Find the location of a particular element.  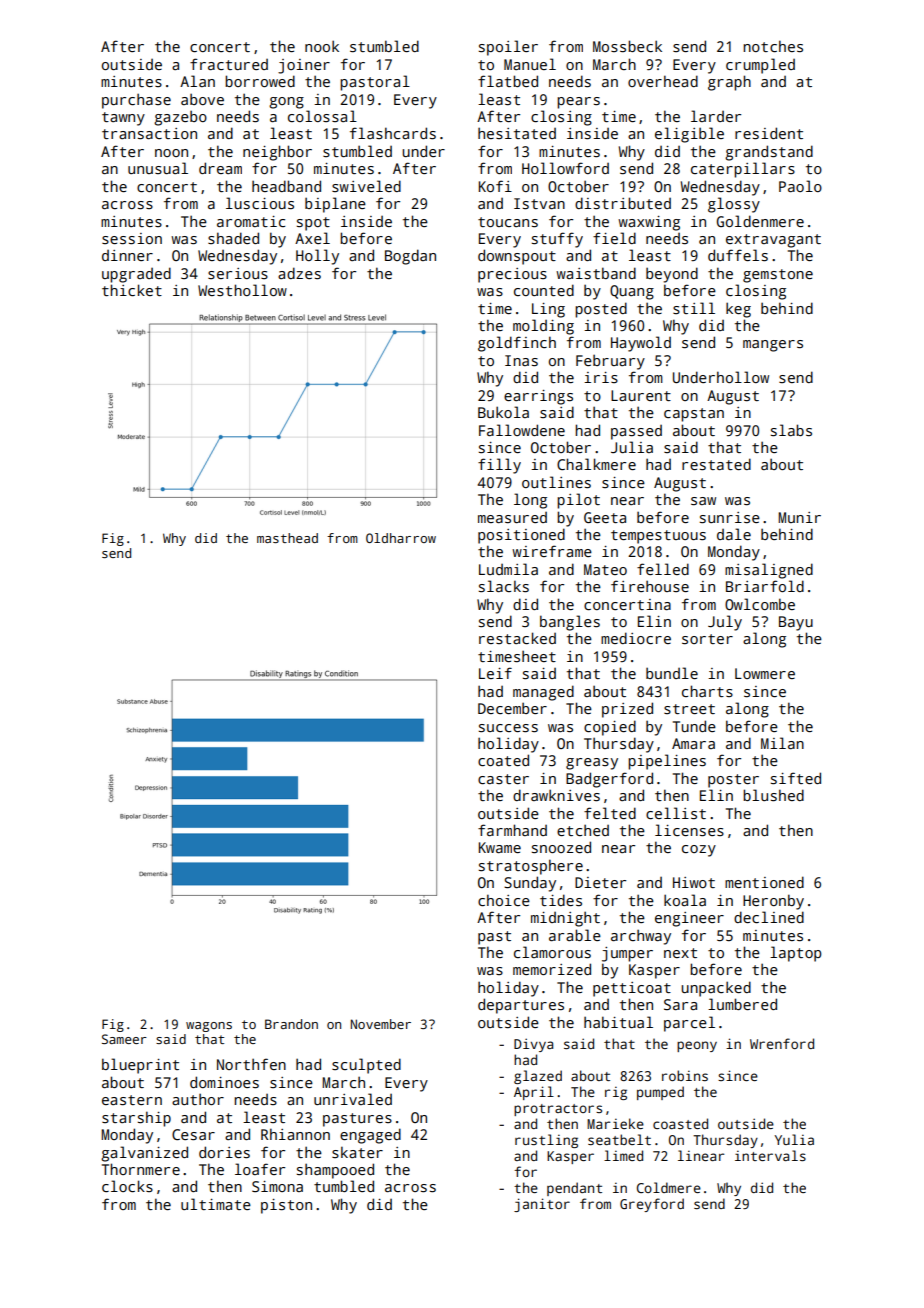

robins is located at coordinates (685, 1075).
